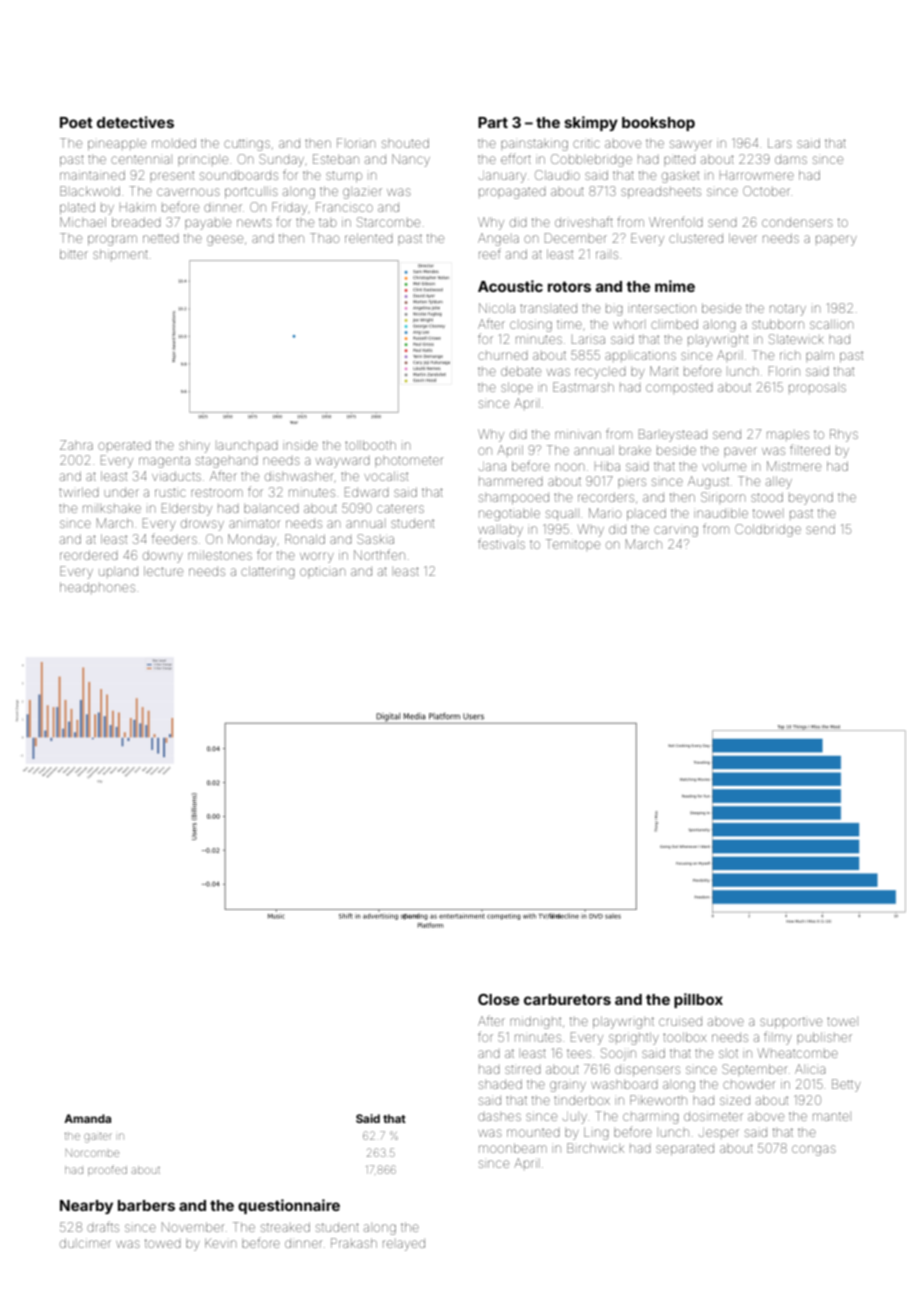 The height and width of the page is (1308, 924). What do you see at coordinates (510, 286) in the page?
I see `Acoustic` at bounding box center [510, 286].
